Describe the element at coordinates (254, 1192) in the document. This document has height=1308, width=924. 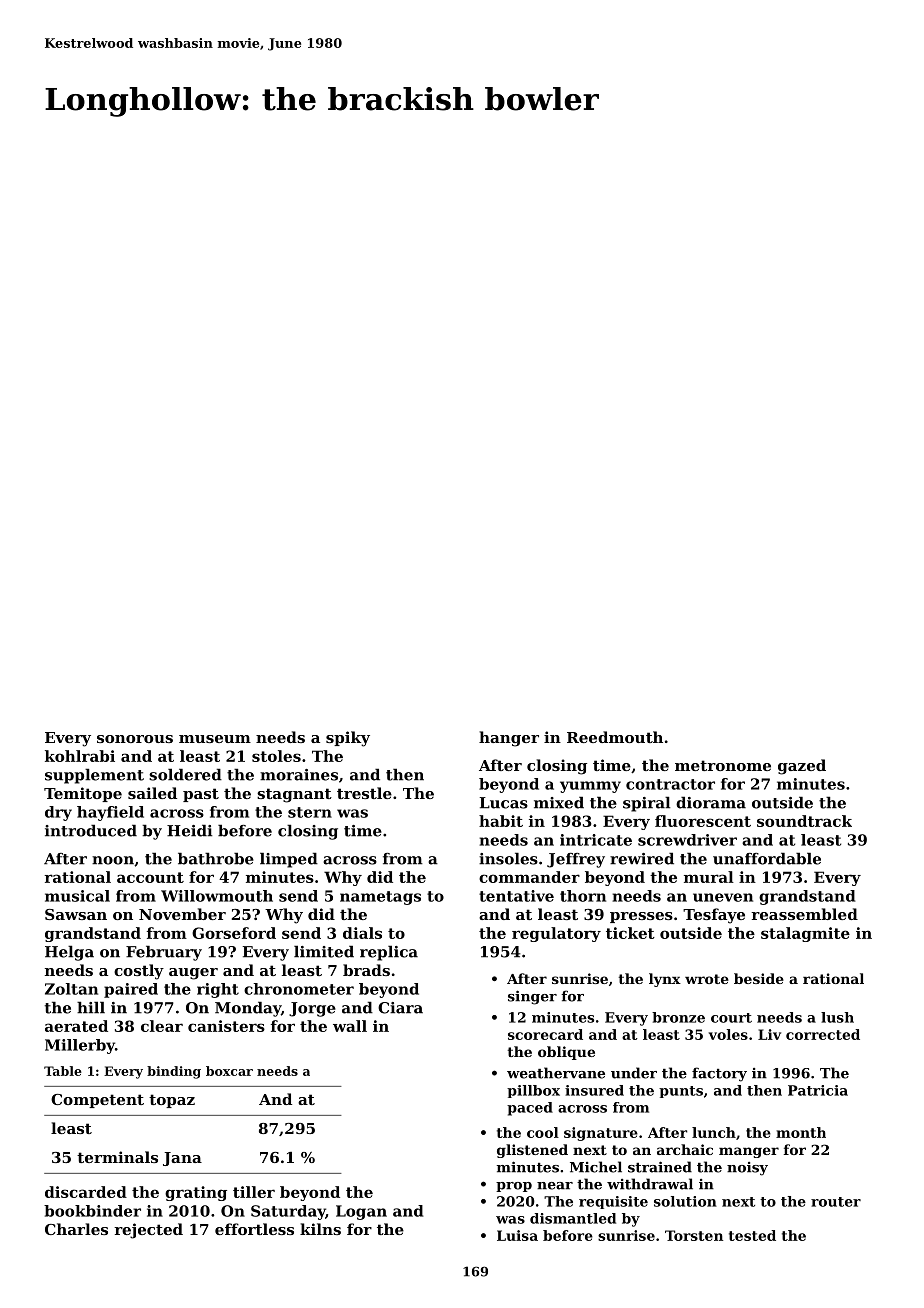
I see `tiller` at that location.
